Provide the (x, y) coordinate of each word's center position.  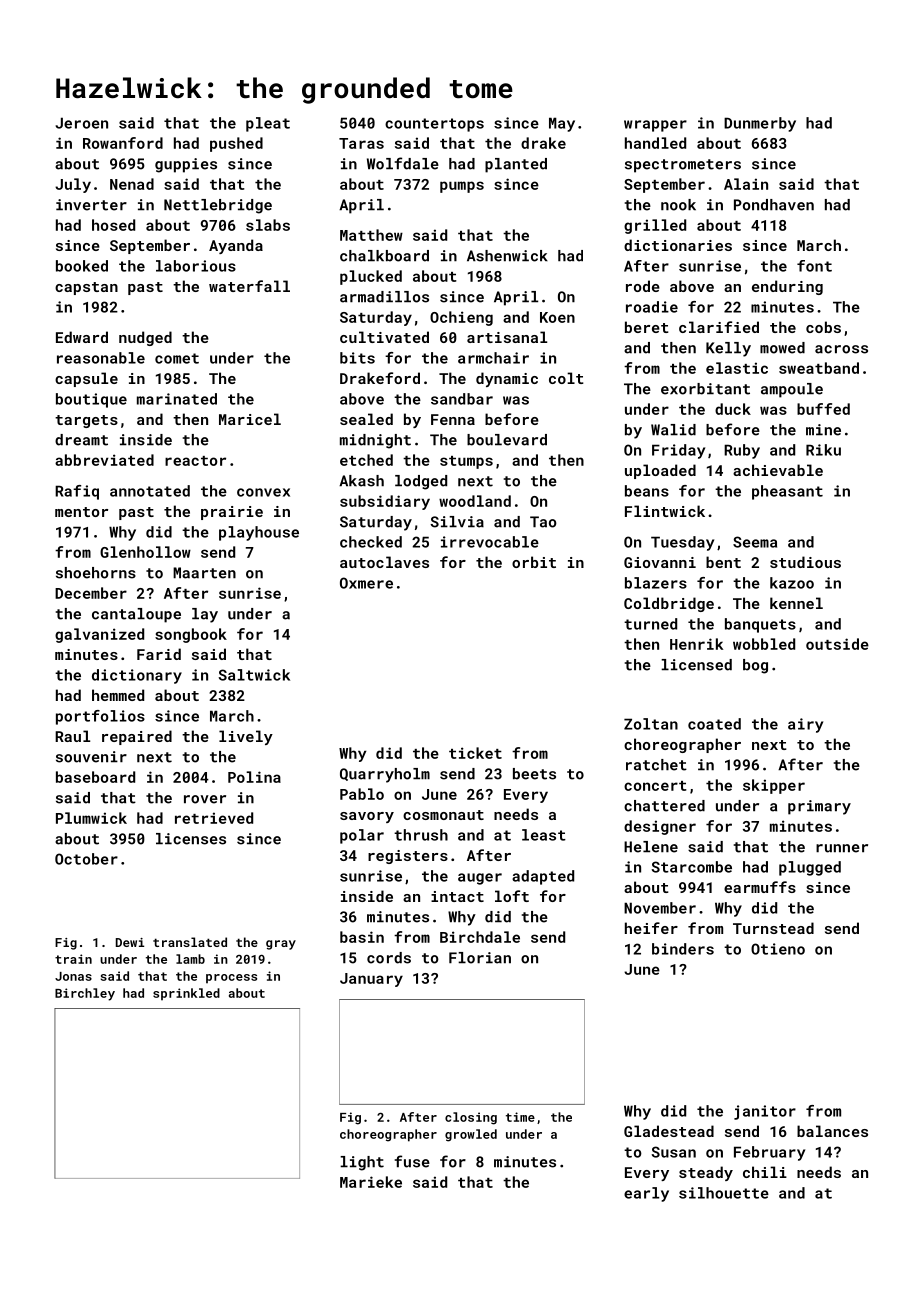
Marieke (371, 1182)
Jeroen (81, 123)
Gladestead (669, 1131)
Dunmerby (760, 124)
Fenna (453, 419)
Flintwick (665, 511)
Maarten (204, 573)
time (520, 1117)
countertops (434, 125)
